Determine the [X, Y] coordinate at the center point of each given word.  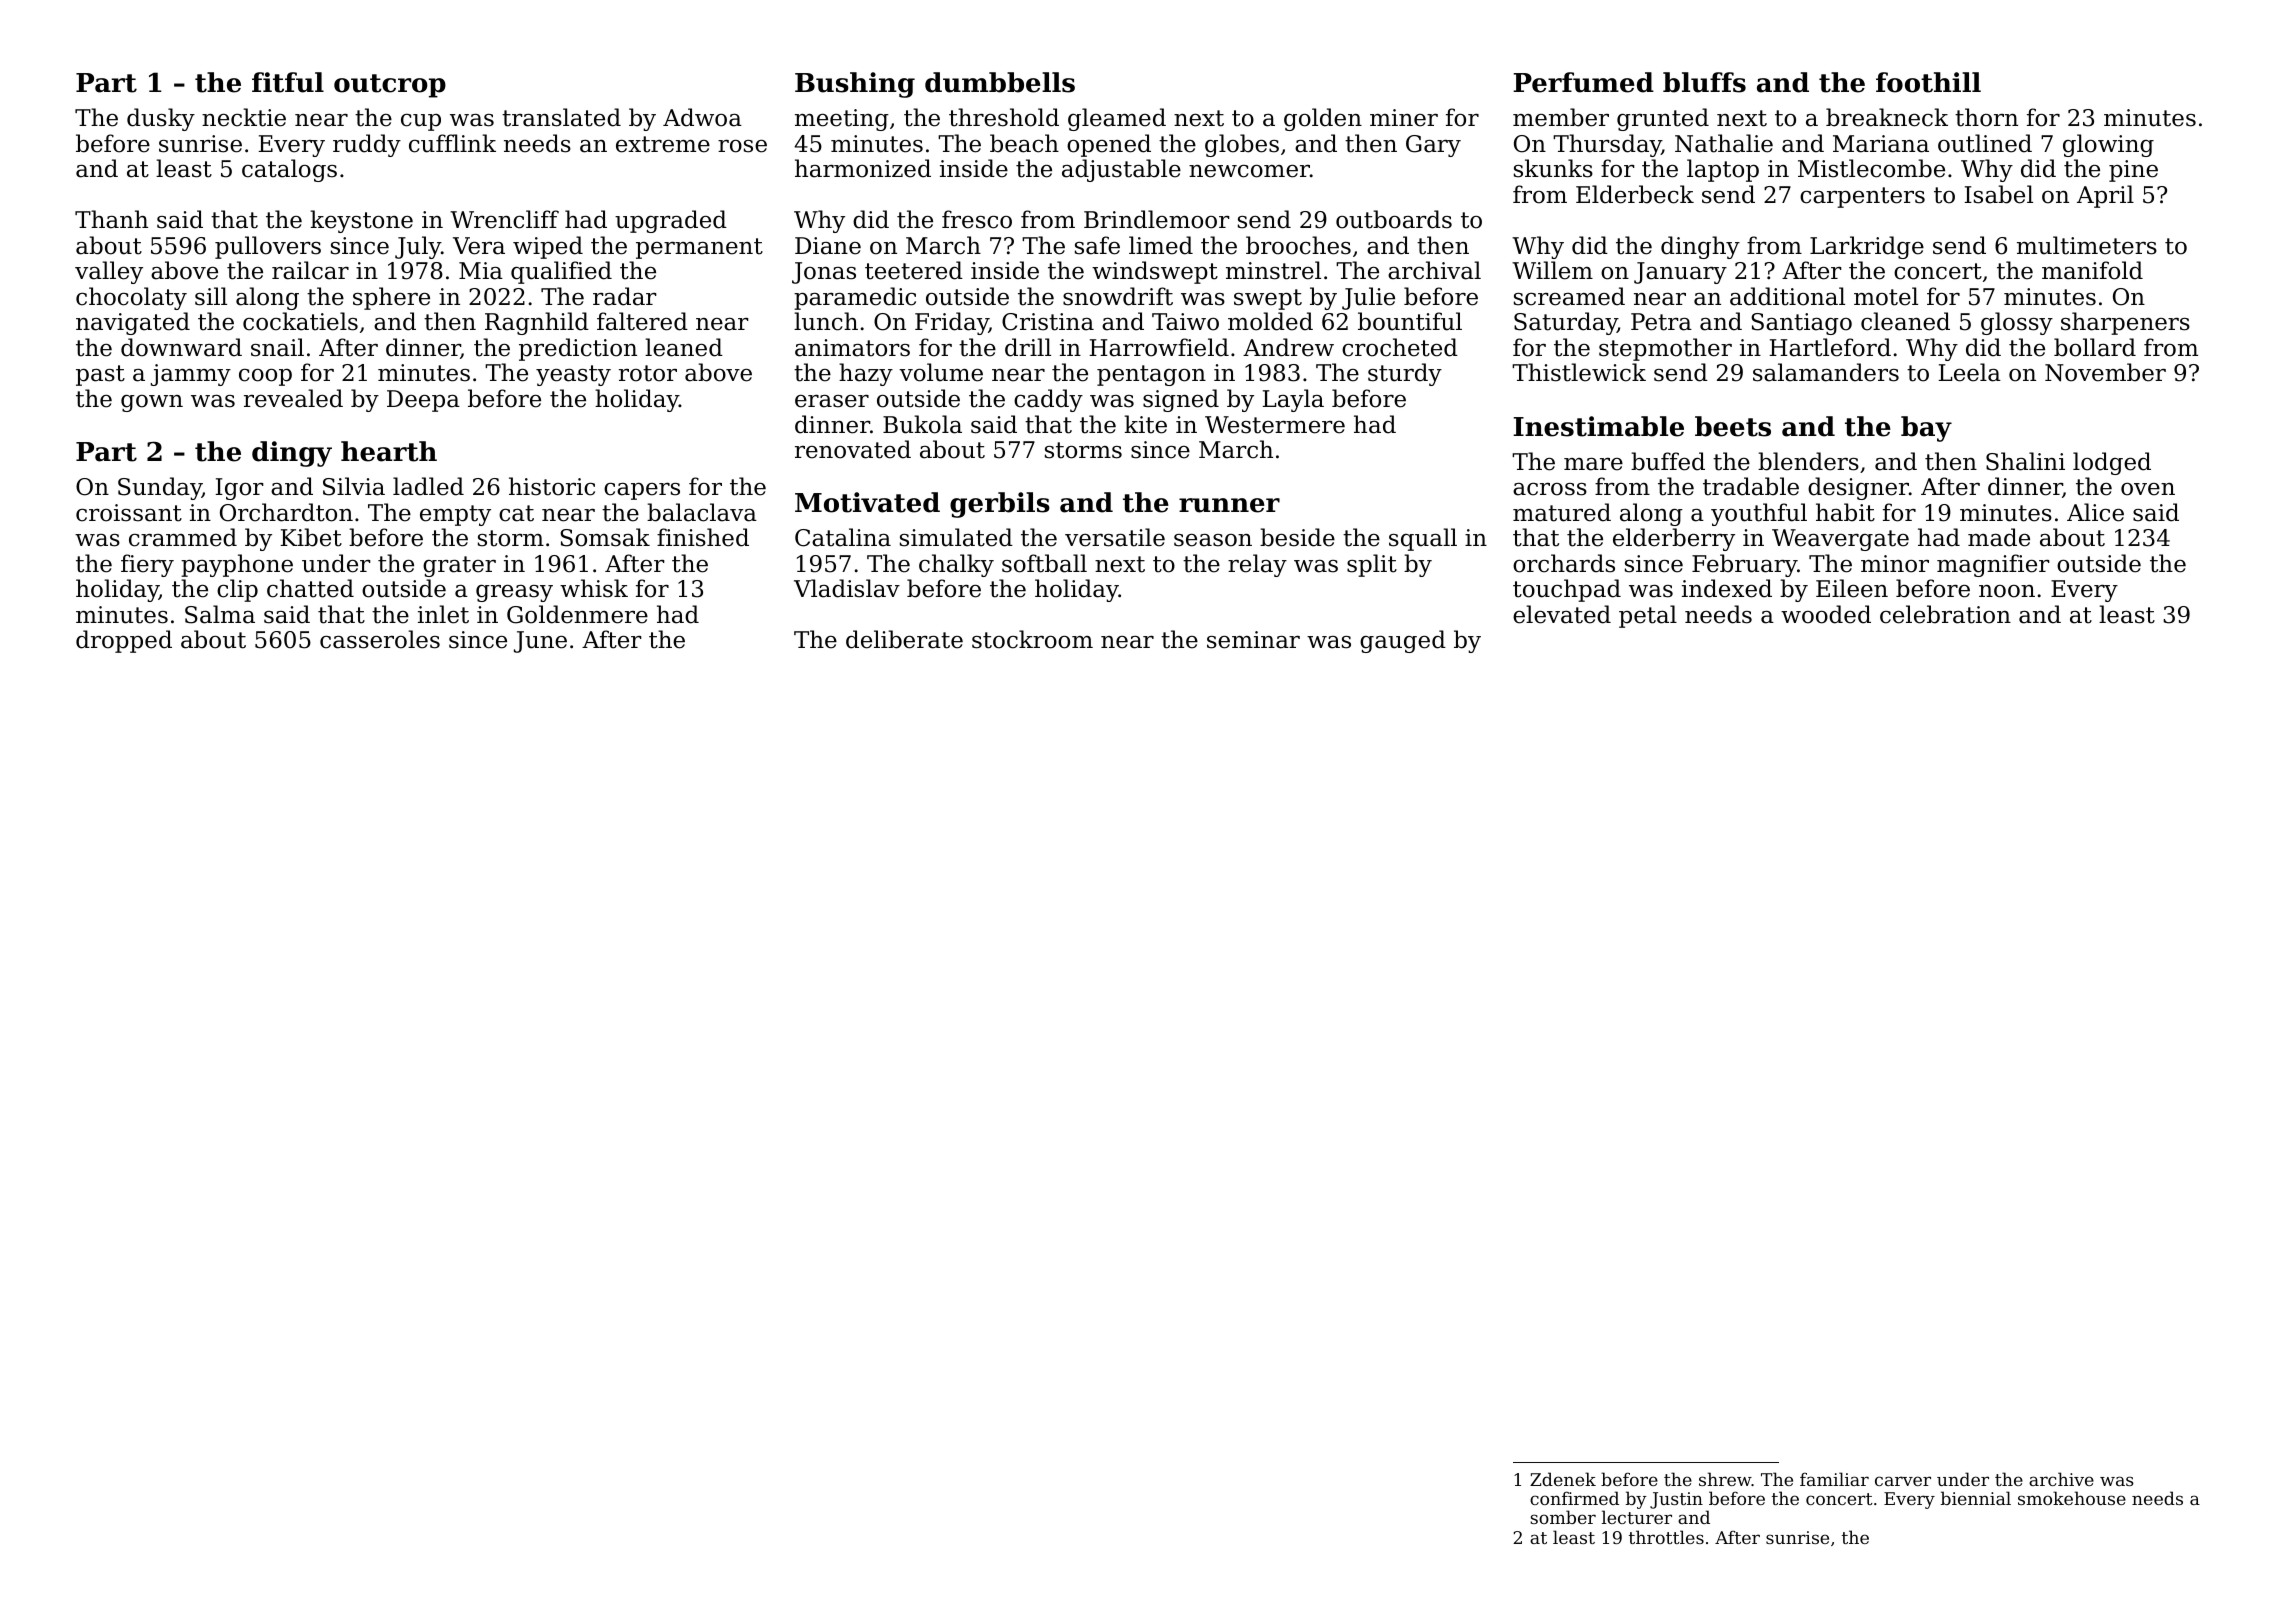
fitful [288, 82]
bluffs [1704, 82]
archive [2061, 1479]
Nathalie [1724, 143]
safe [1097, 245]
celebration [1945, 614]
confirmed [1574, 1498]
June [540, 642]
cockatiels [300, 321]
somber [1563, 1517]
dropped [124, 641]
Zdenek [1563, 1479]
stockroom [1032, 639]
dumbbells [1000, 82]
